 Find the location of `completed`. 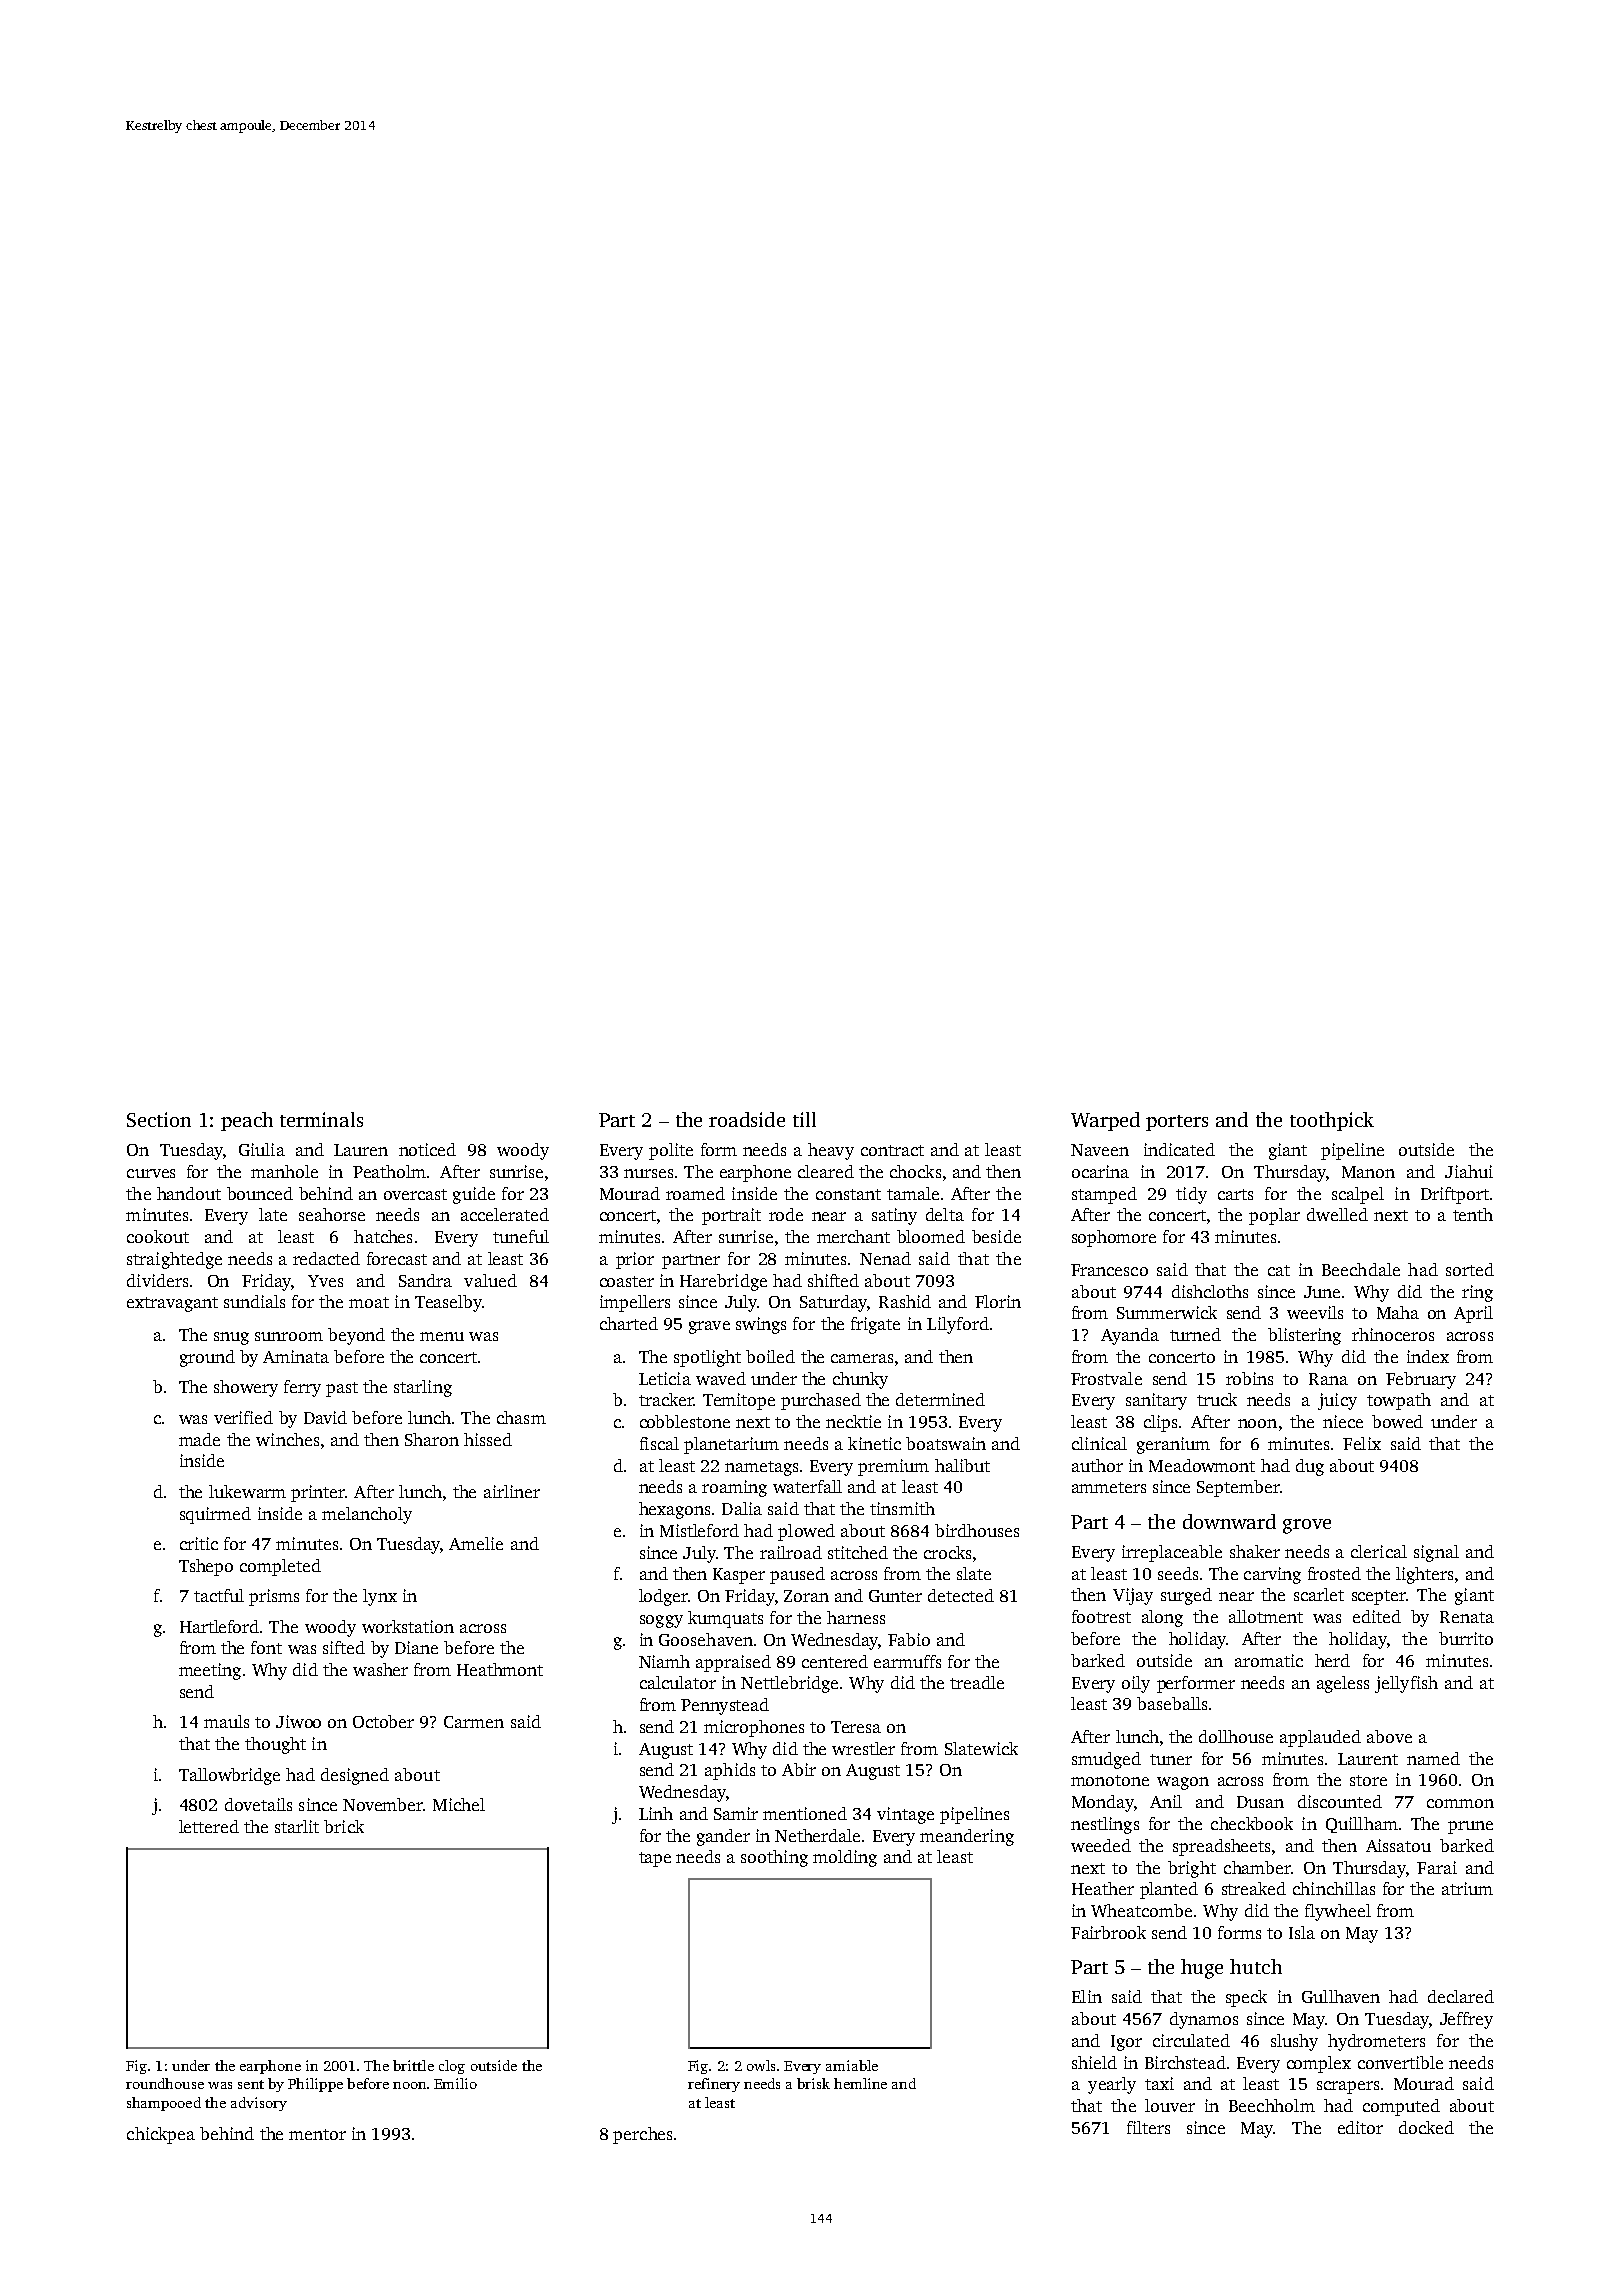

completed is located at coordinates (280, 1567).
